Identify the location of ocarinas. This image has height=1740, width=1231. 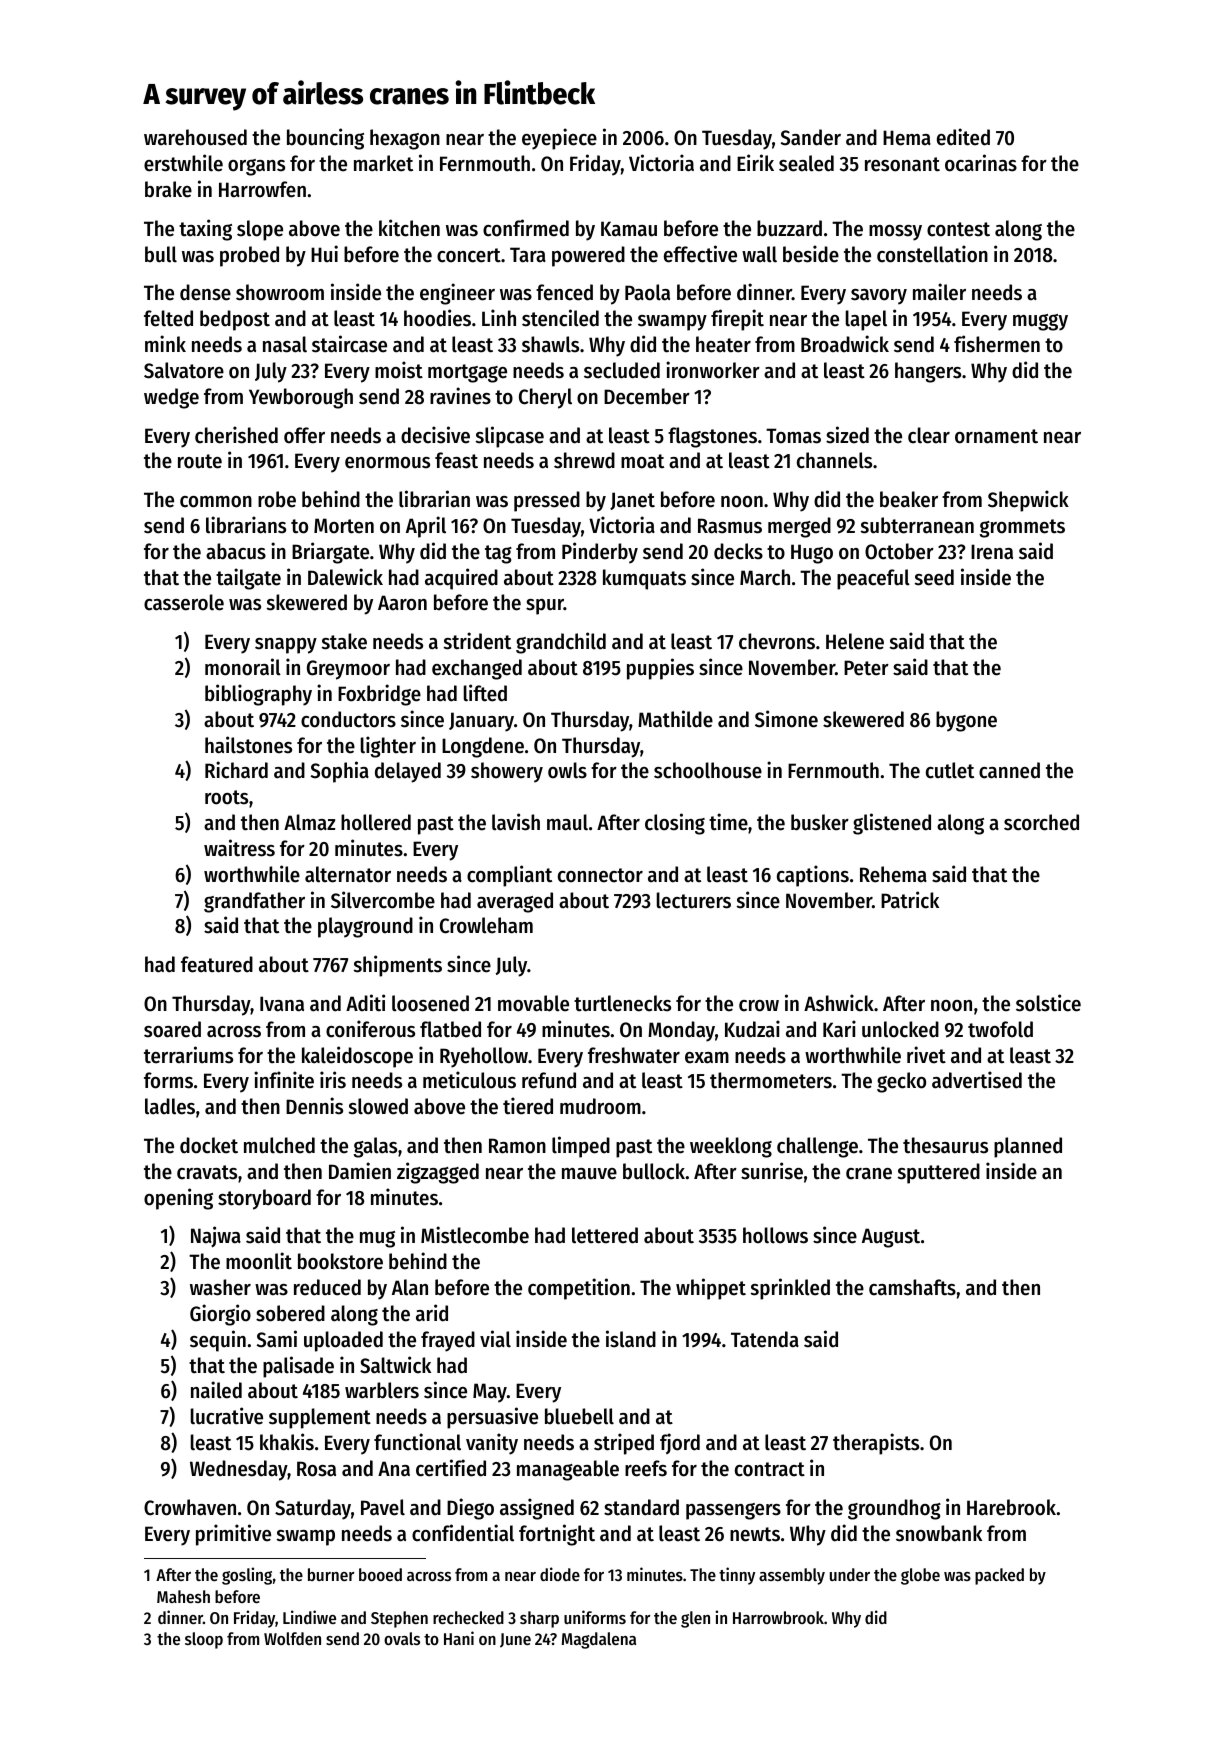
(981, 163).
